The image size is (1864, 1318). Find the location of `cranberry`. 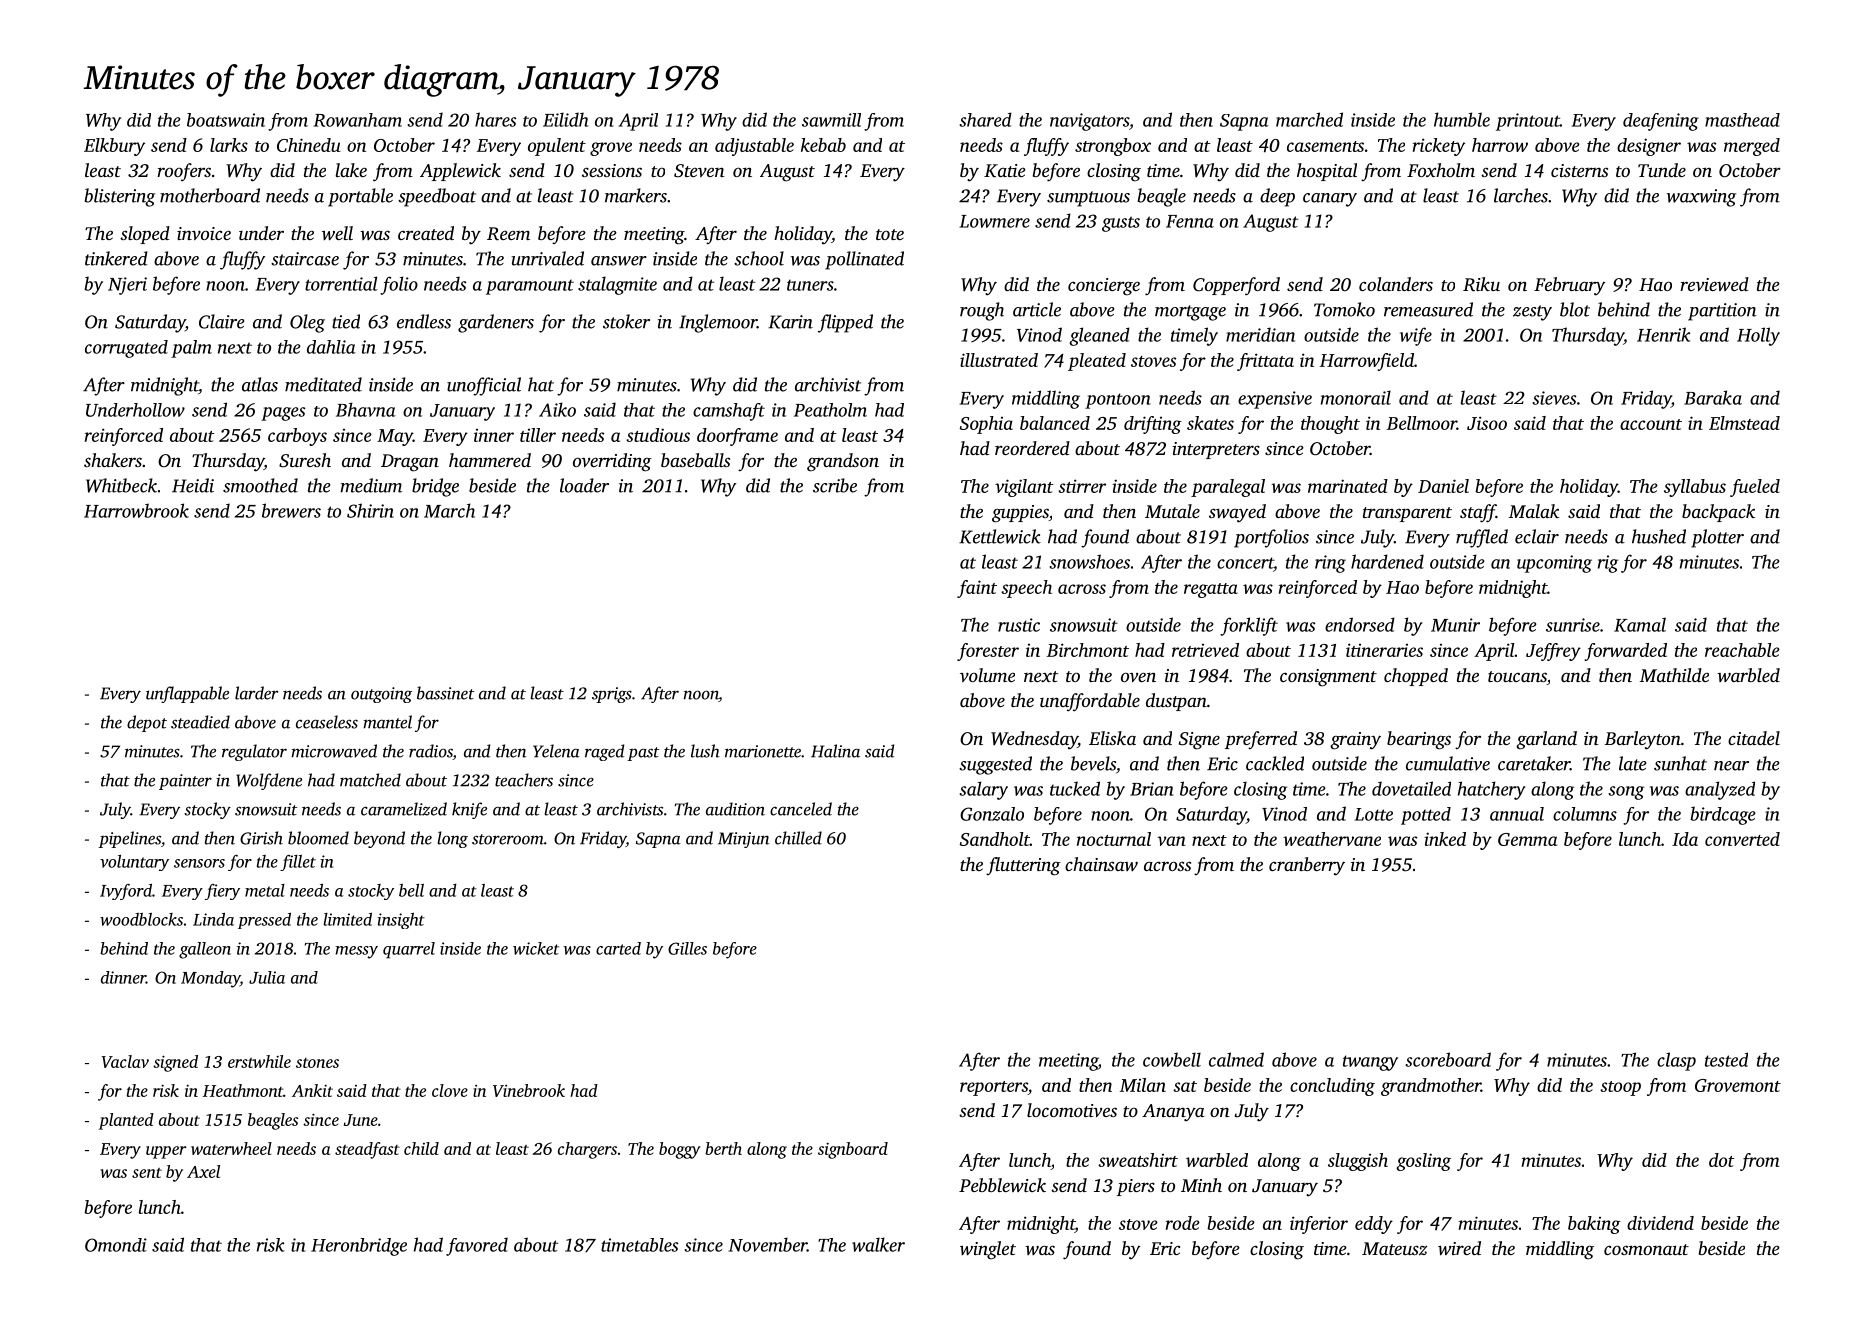

cranberry is located at coordinates (1307, 866).
